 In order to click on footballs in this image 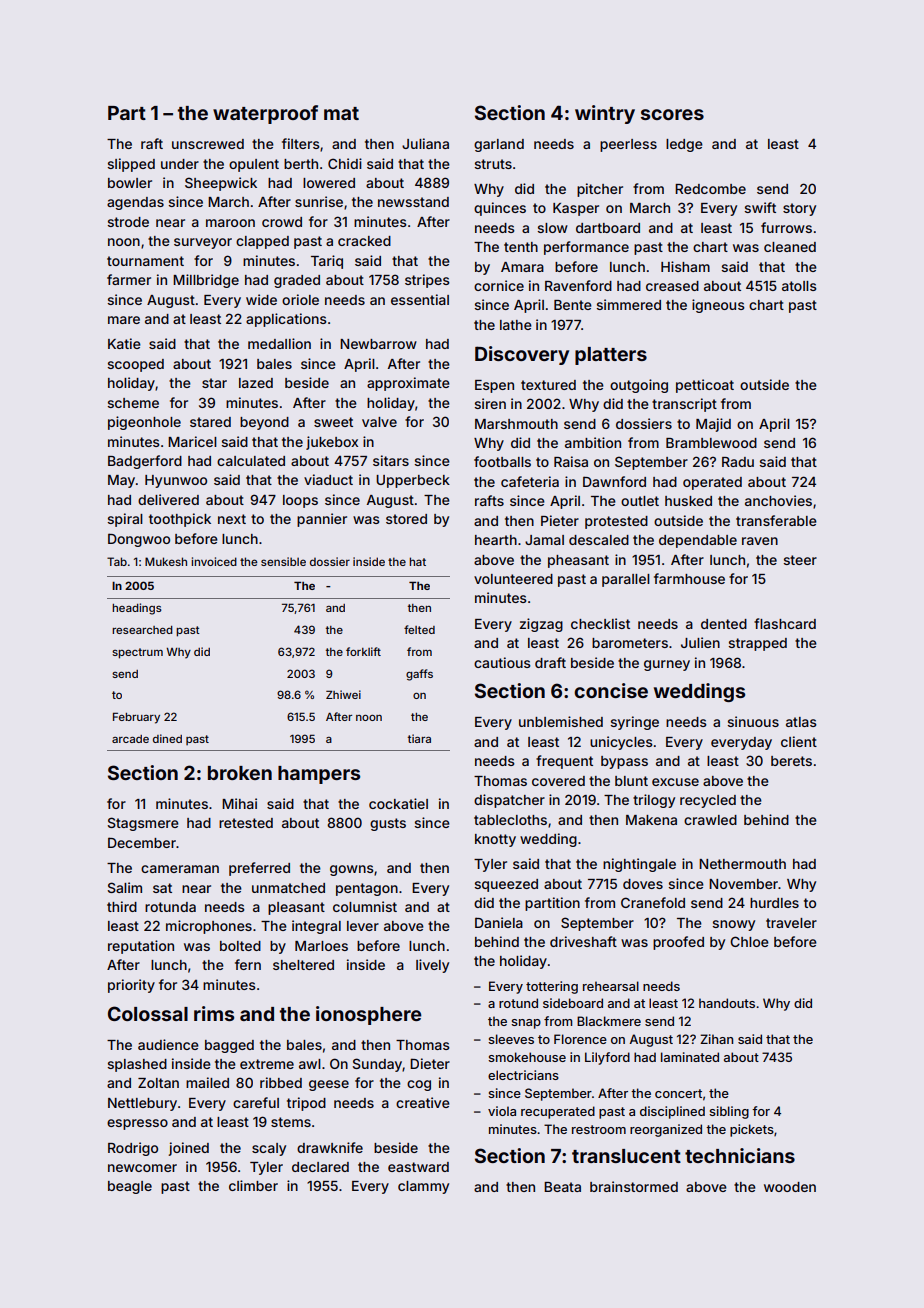, I will do `click(502, 461)`.
